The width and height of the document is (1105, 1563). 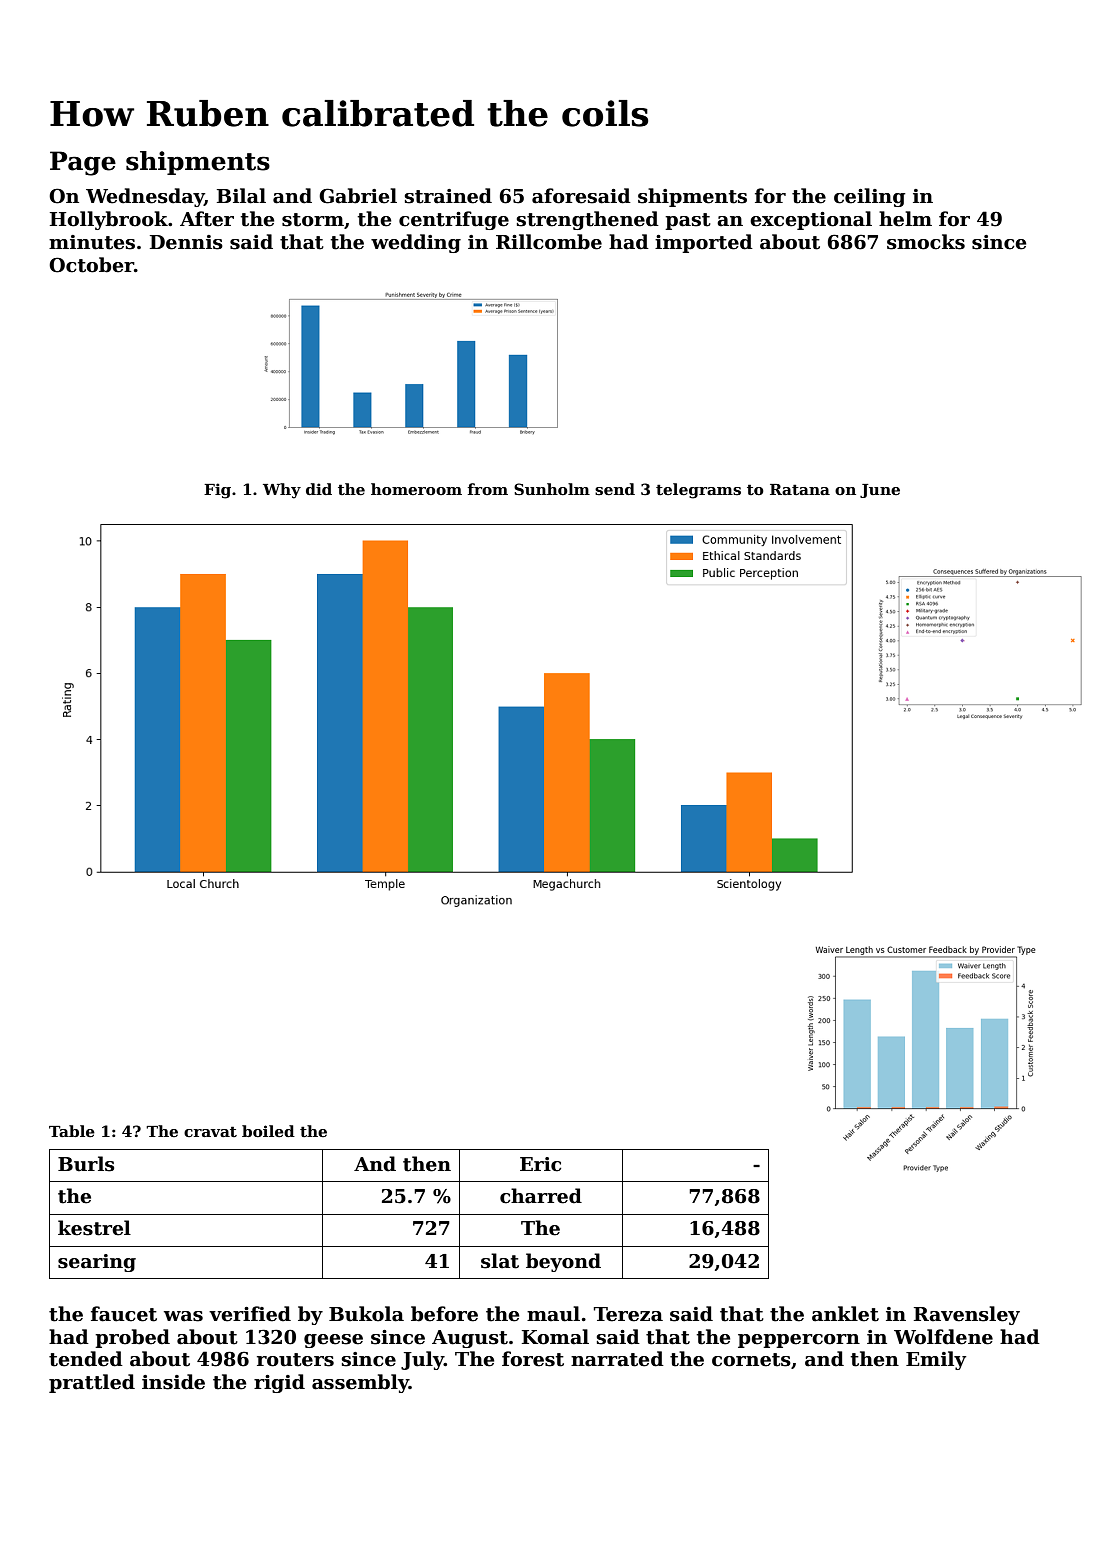 I want to click on Gabriel, so click(x=358, y=196).
